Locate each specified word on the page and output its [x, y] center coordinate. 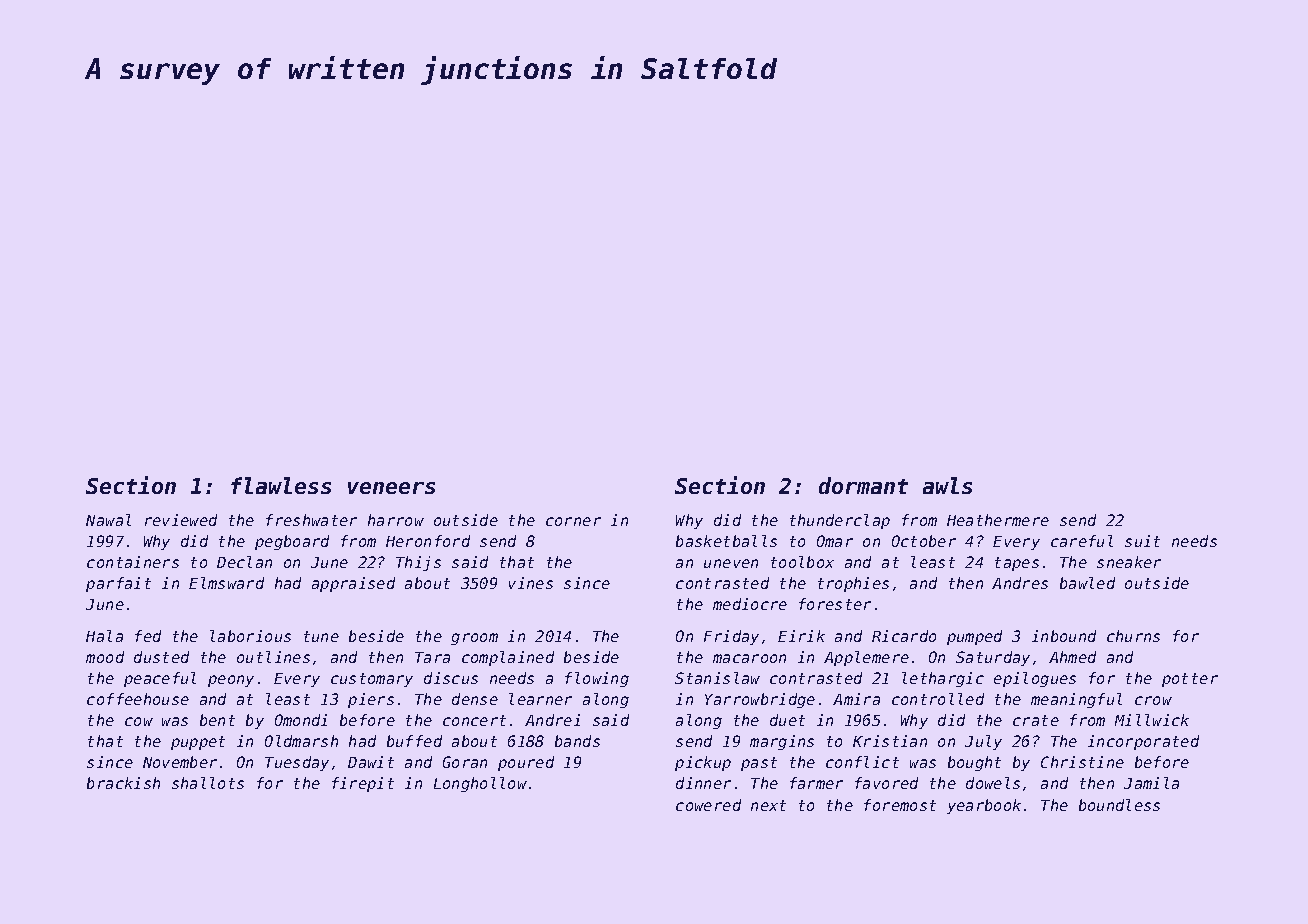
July [983, 742]
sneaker [1129, 562]
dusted [161, 657]
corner [573, 521]
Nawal [108, 520]
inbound [1064, 636]
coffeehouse [138, 699]
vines [531, 583]
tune [321, 636]
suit [1142, 541]
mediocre [750, 604]
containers [133, 562]
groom [474, 639]
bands [577, 741]
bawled [1087, 583]
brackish [123, 783]
